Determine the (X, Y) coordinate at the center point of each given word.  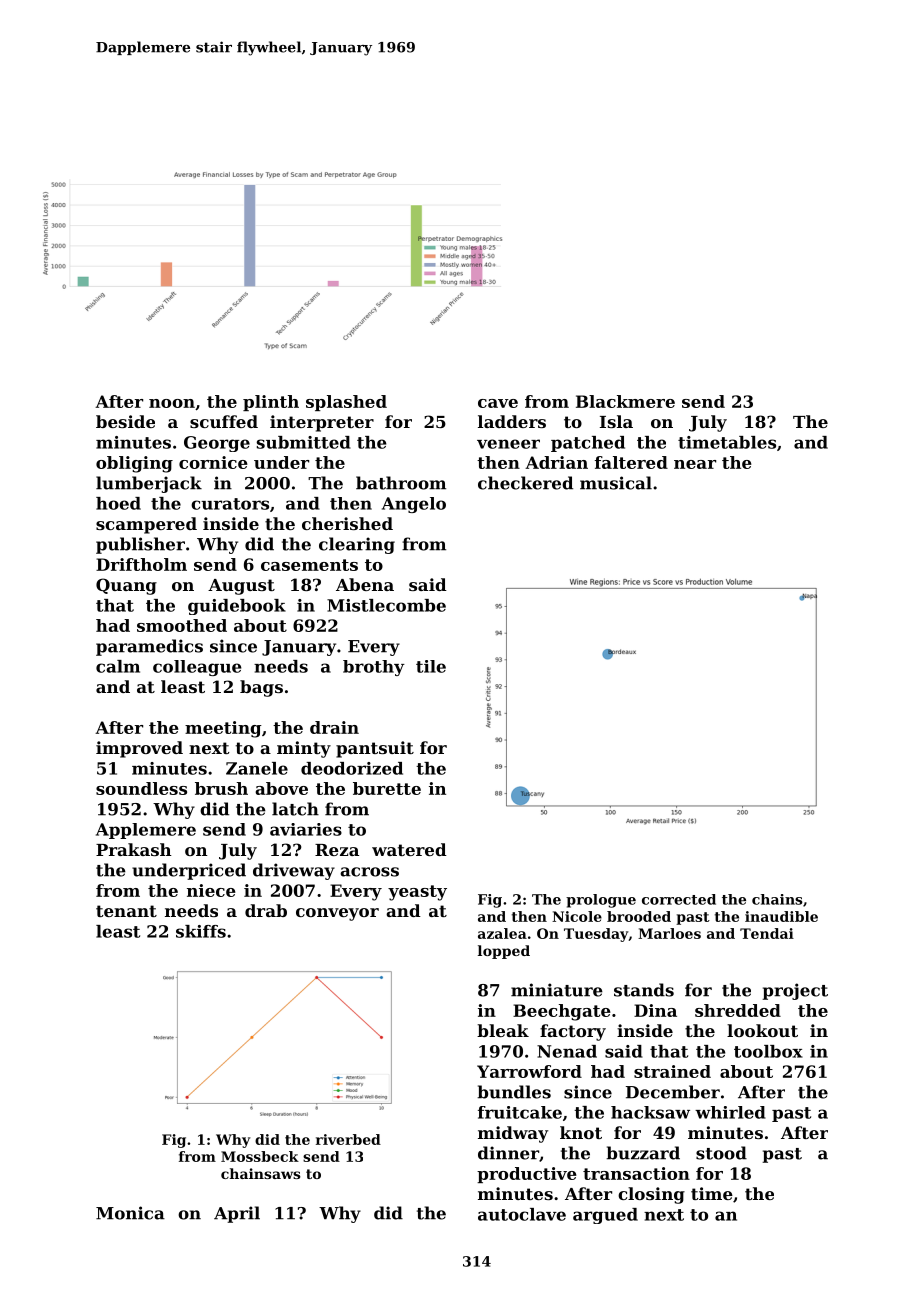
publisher (140, 545)
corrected (679, 899)
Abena (365, 584)
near (695, 464)
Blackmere (625, 401)
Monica (130, 1213)
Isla (616, 421)
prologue (601, 901)
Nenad (567, 1051)
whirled (730, 1112)
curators (230, 504)
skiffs (201, 931)
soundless (141, 788)
